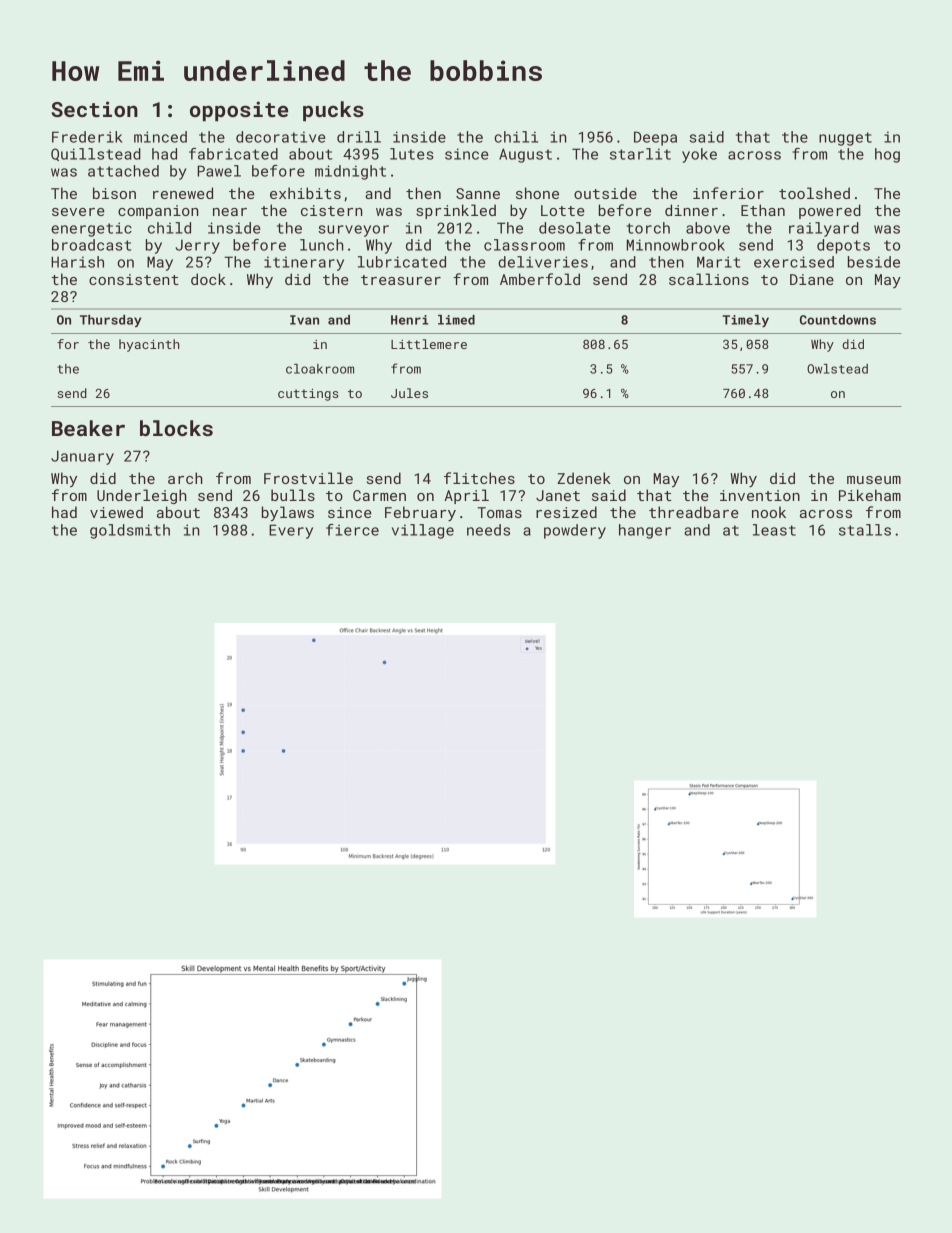 This screenshot has height=1233, width=952. What do you see at coordinates (304, 320) in the screenshot?
I see `Ivan` at bounding box center [304, 320].
